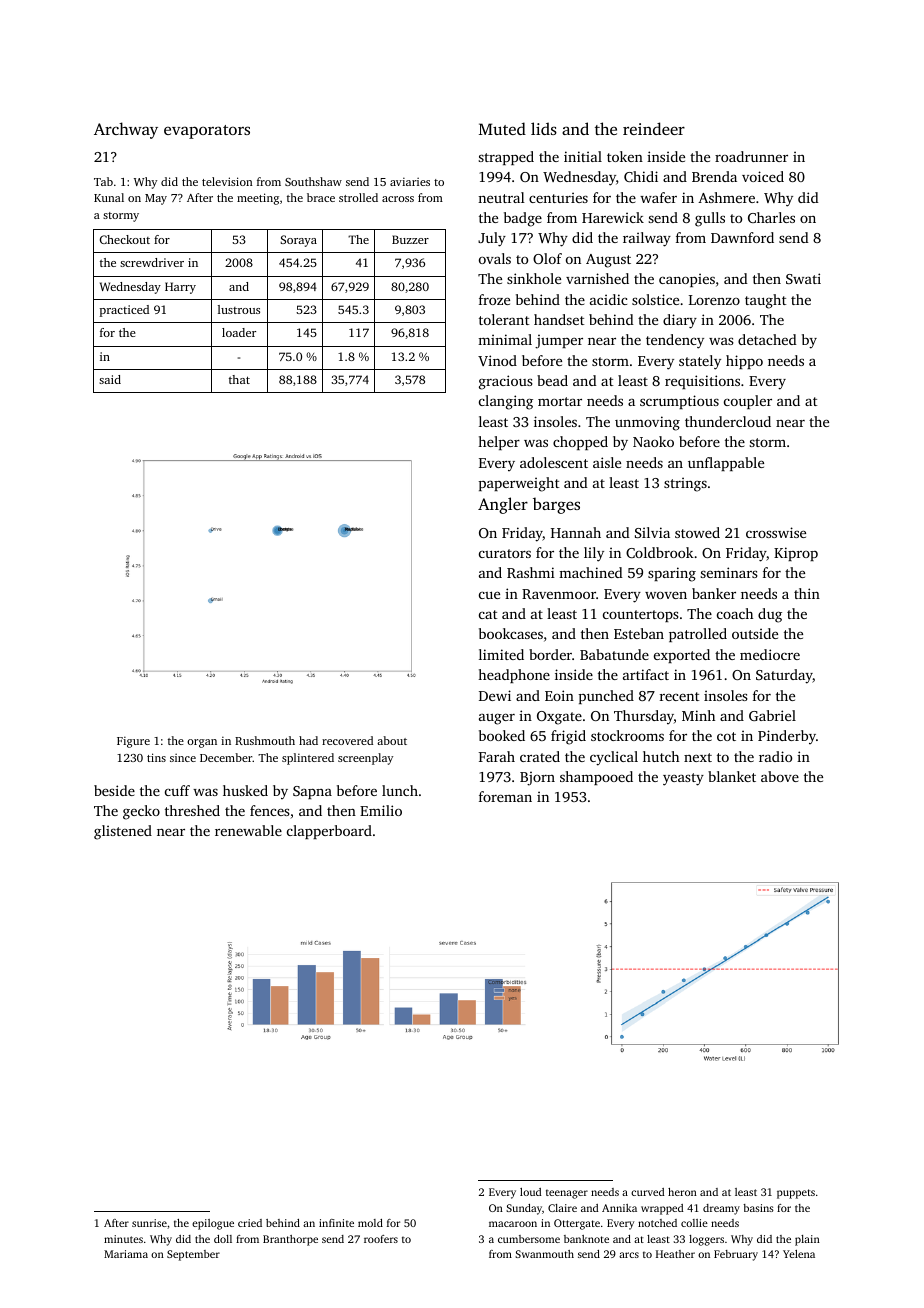  Describe the element at coordinates (540, 756) in the image. I see `crated` at that location.
